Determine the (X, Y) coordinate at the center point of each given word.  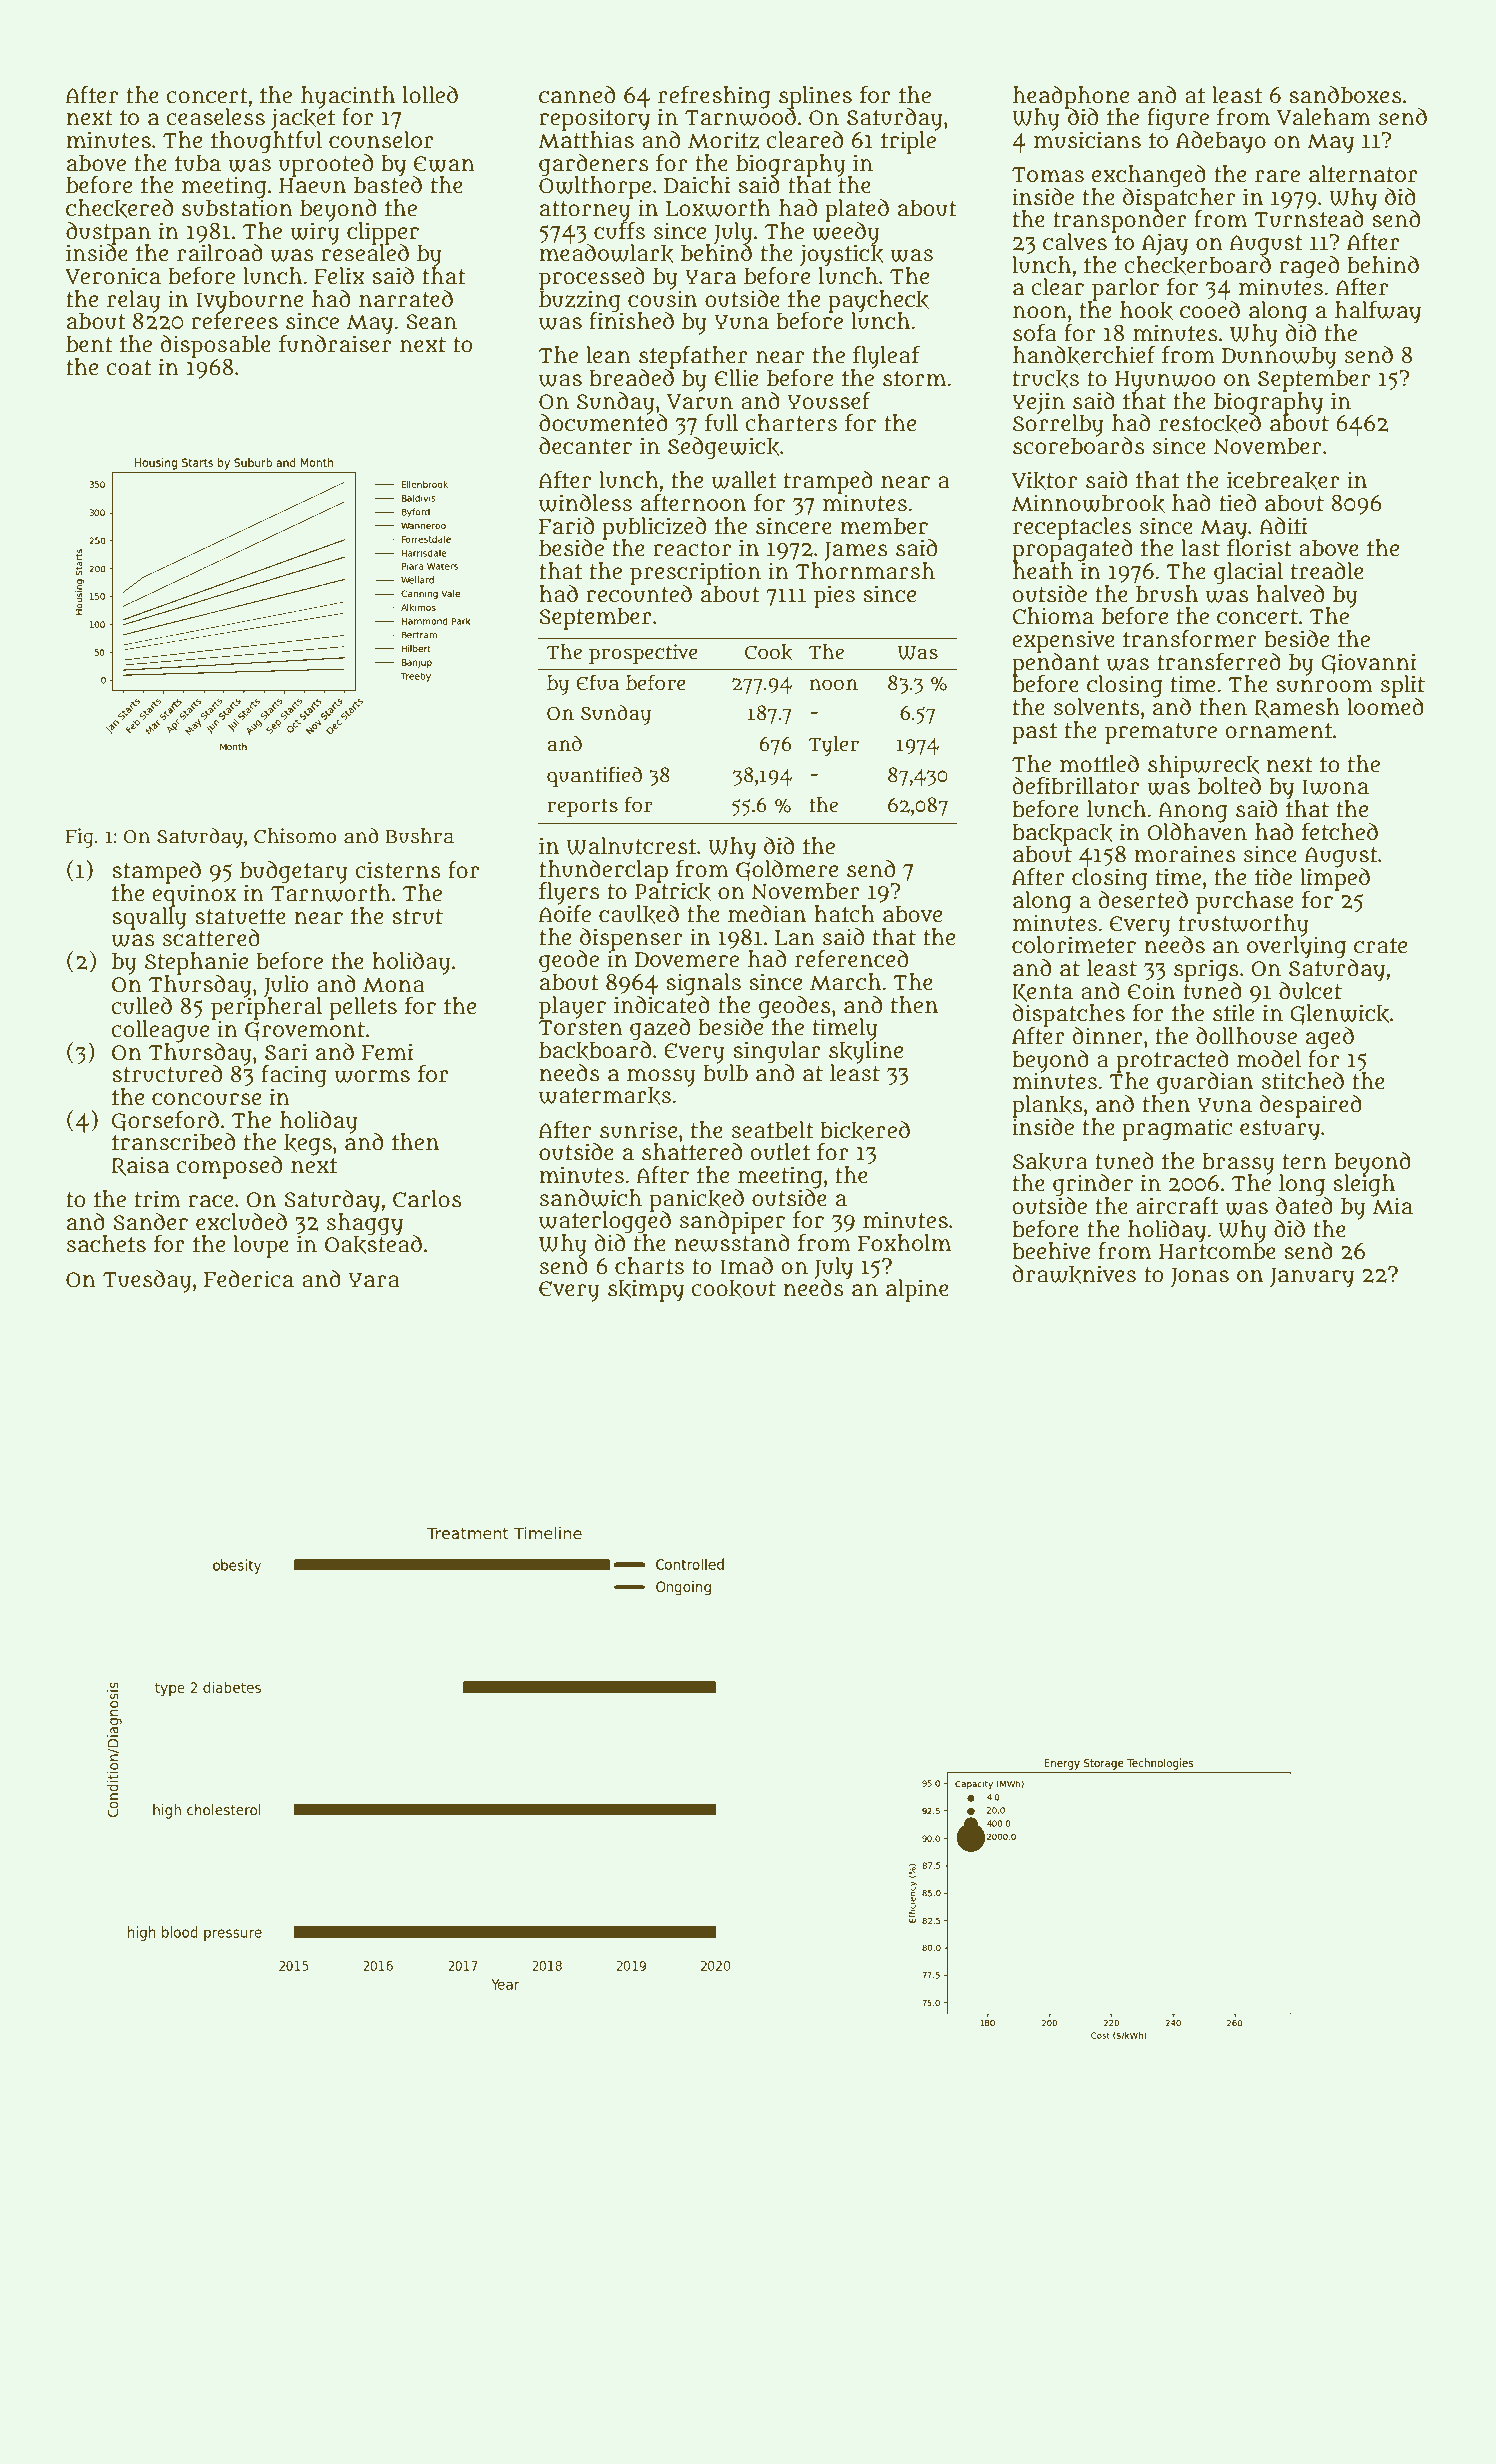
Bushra (420, 836)
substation (237, 208)
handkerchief (1084, 355)
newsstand (732, 1243)
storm (914, 379)
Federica (249, 1279)
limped (1335, 879)
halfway (1378, 312)
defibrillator (1076, 786)
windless (585, 503)
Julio (286, 986)
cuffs (619, 230)
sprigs (1206, 970)
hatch (844, 914)
